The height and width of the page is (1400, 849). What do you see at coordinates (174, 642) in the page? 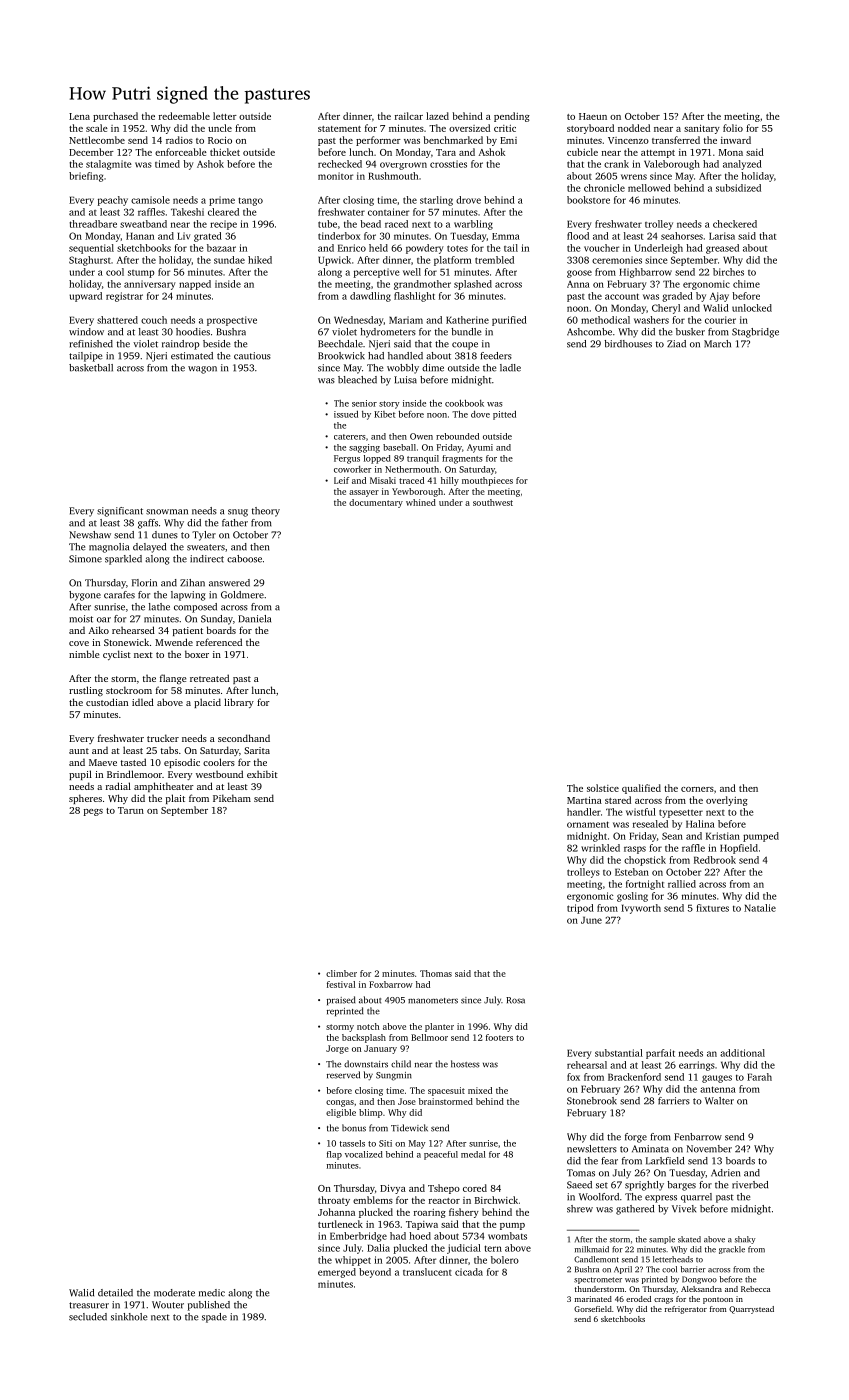
I see `Mwende` at bounding box center [174, 642].
